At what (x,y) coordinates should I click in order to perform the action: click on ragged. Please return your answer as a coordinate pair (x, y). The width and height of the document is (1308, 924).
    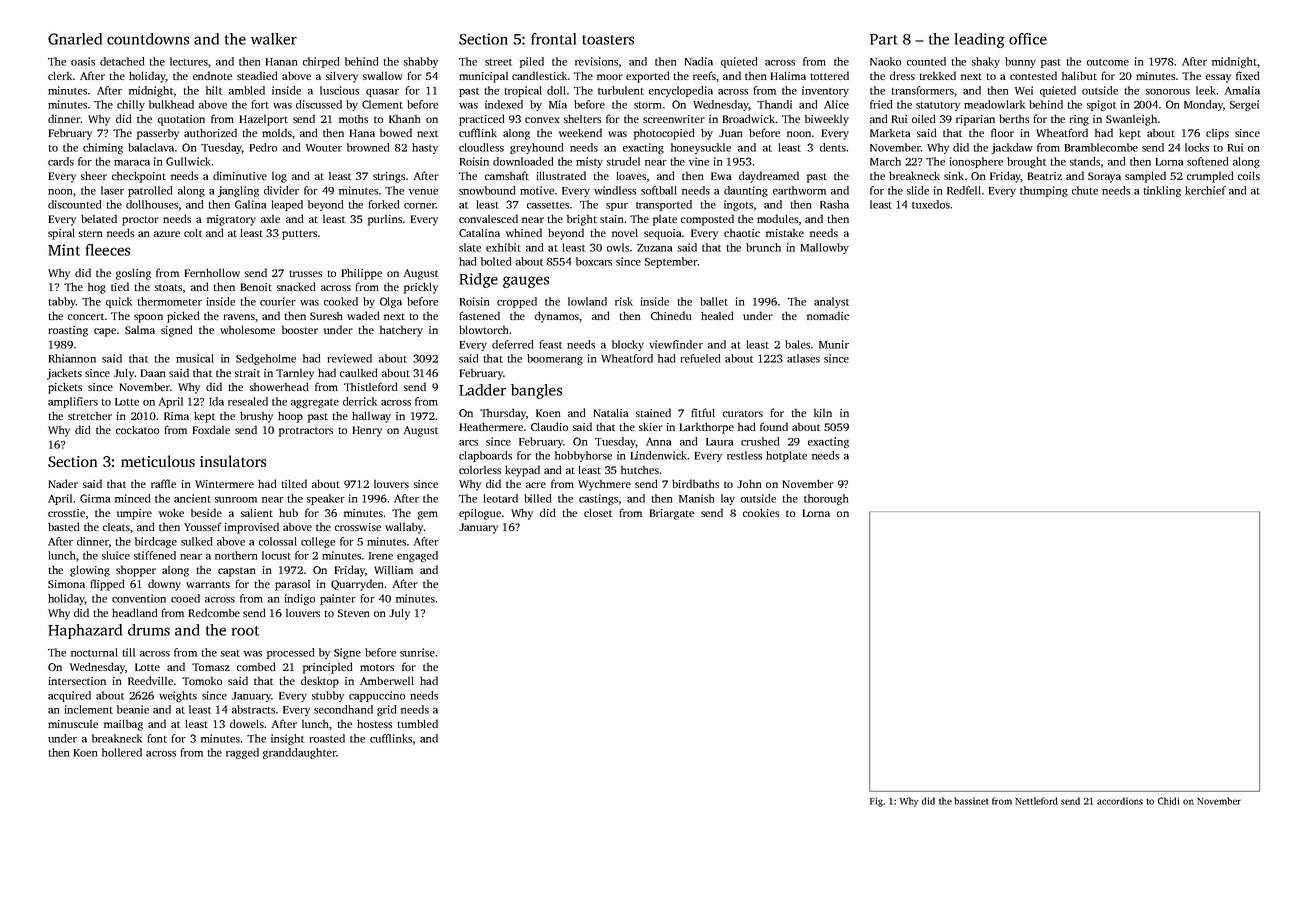
    Looking at the image, I should click on (242, 753).
